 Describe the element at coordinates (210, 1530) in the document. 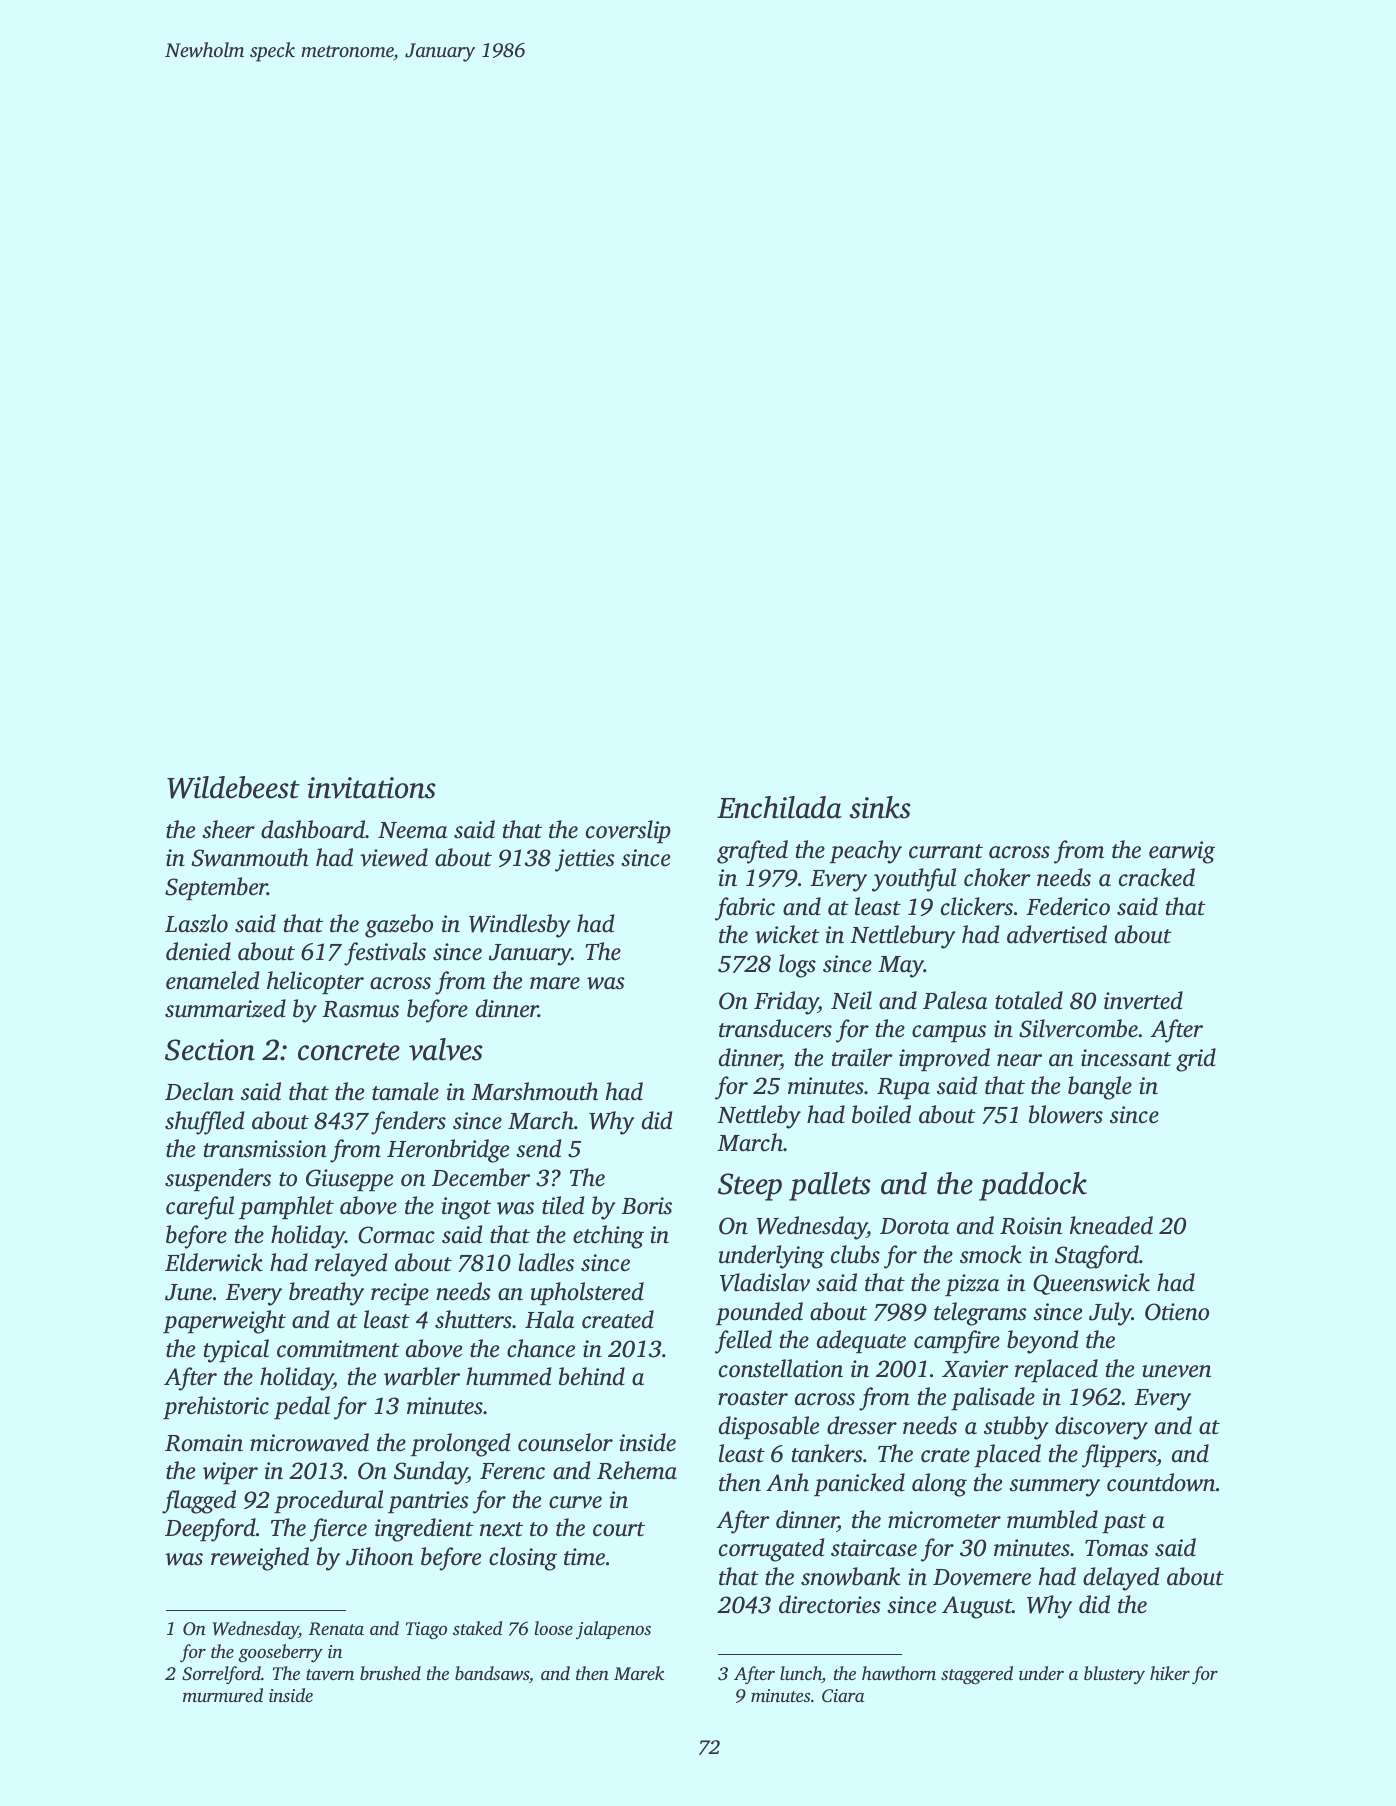

I see `Deepford` at that location.
